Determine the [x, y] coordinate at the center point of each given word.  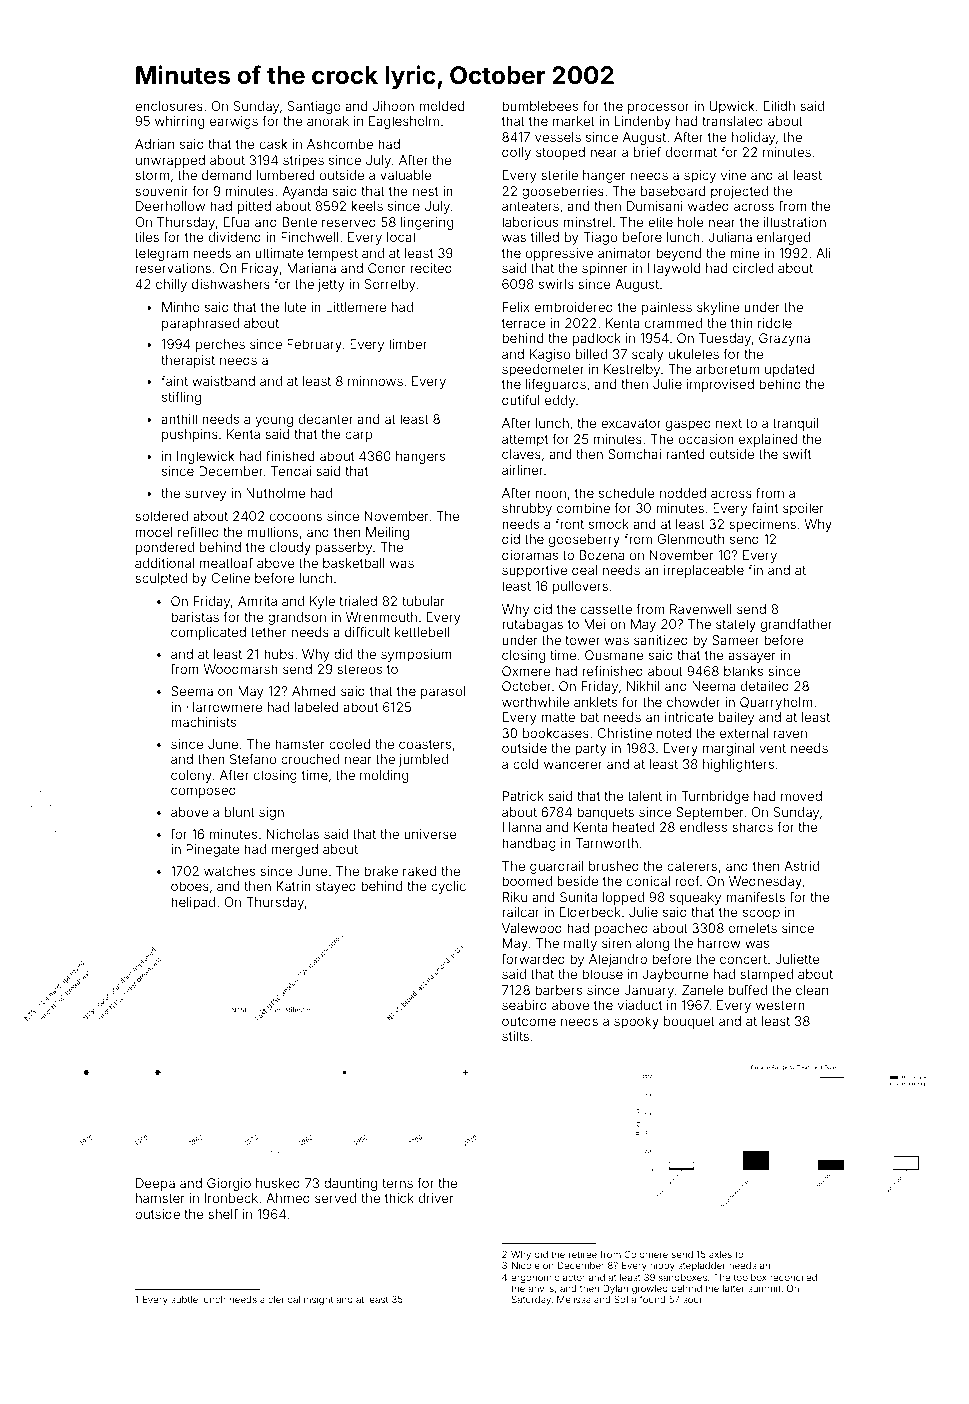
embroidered [573, 307]
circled [753, 268]
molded [441, 106]
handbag [529, 844]
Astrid [801, 866]
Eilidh [779, 106]
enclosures [169, 106]
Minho [181, 307]
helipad [193, 903]
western [780, 1005]
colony [191, 776]
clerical [284, 1299]
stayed [336, 887]
